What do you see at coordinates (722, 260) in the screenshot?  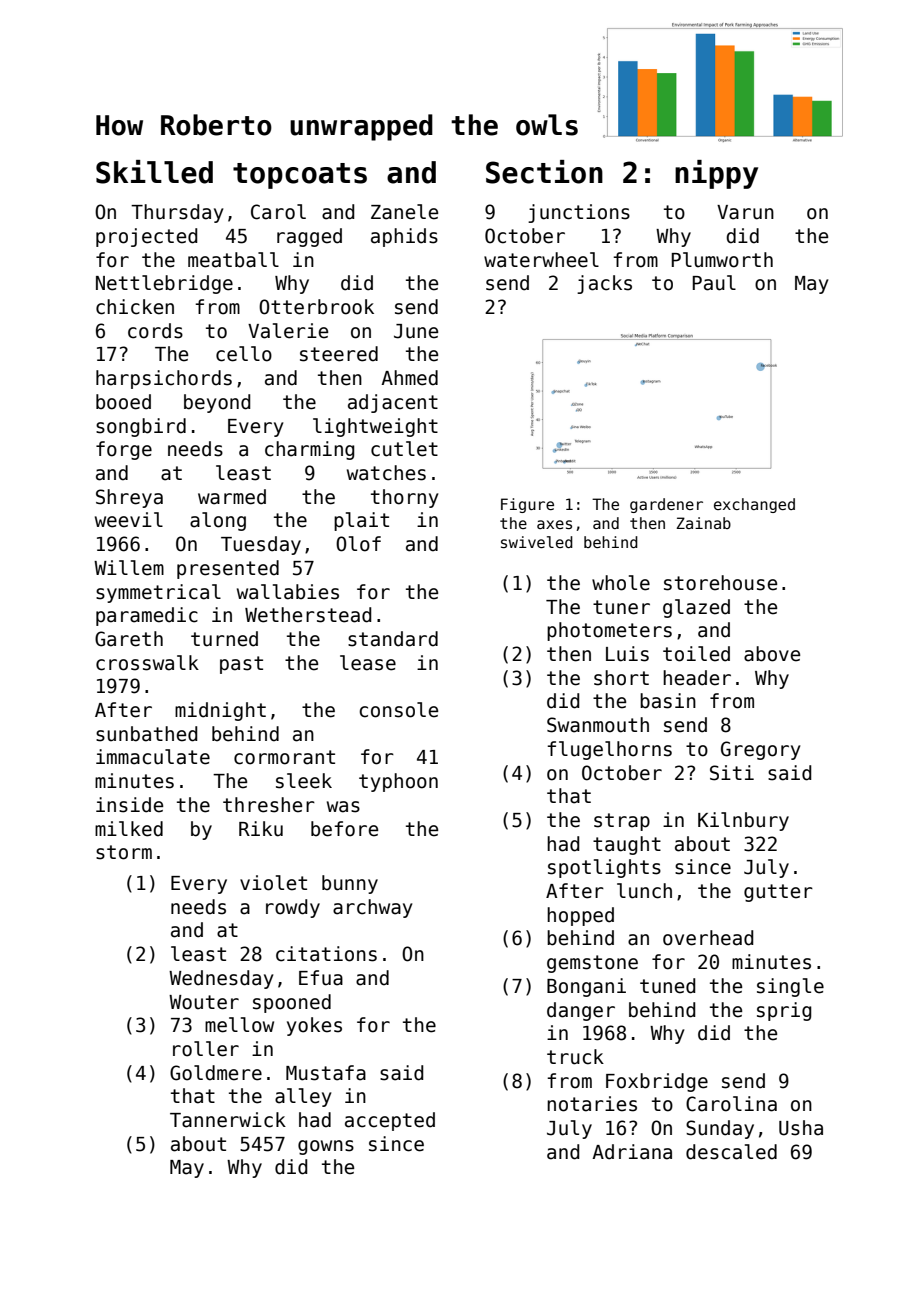 I see `Plumworth` at bounding box center [722, 260].
